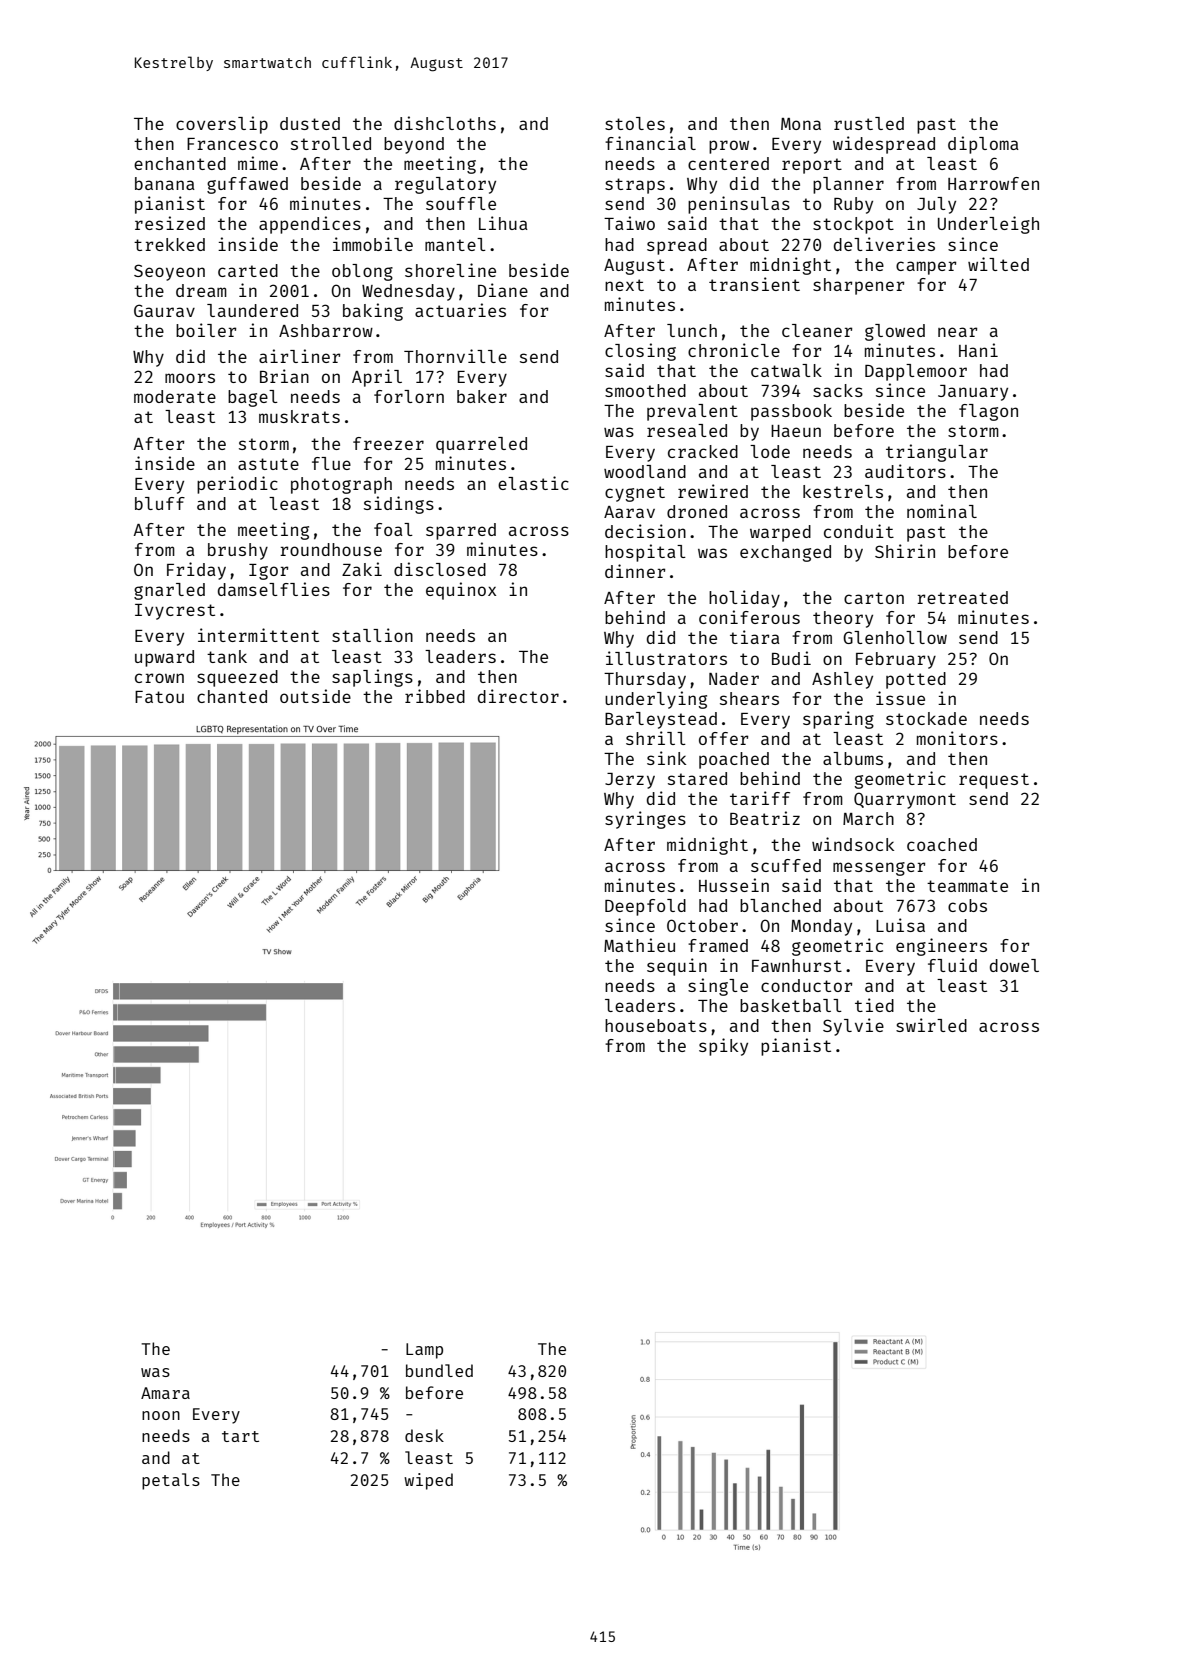  What do you see at coordinates (869, 123) in the screenshot?
I see `rustled` at bounding box center [869, 123].
